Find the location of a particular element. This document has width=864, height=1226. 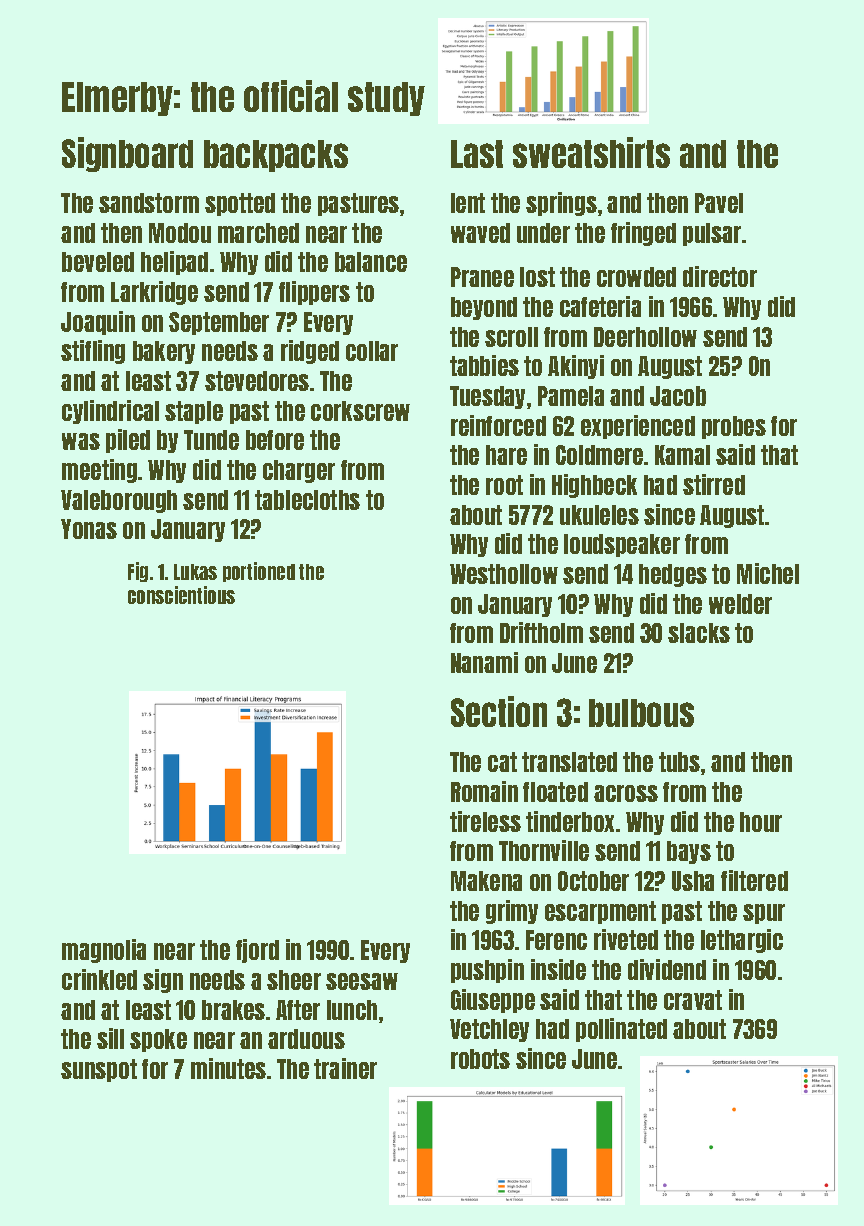

pollinated is located at coordinates (621, 1030).
